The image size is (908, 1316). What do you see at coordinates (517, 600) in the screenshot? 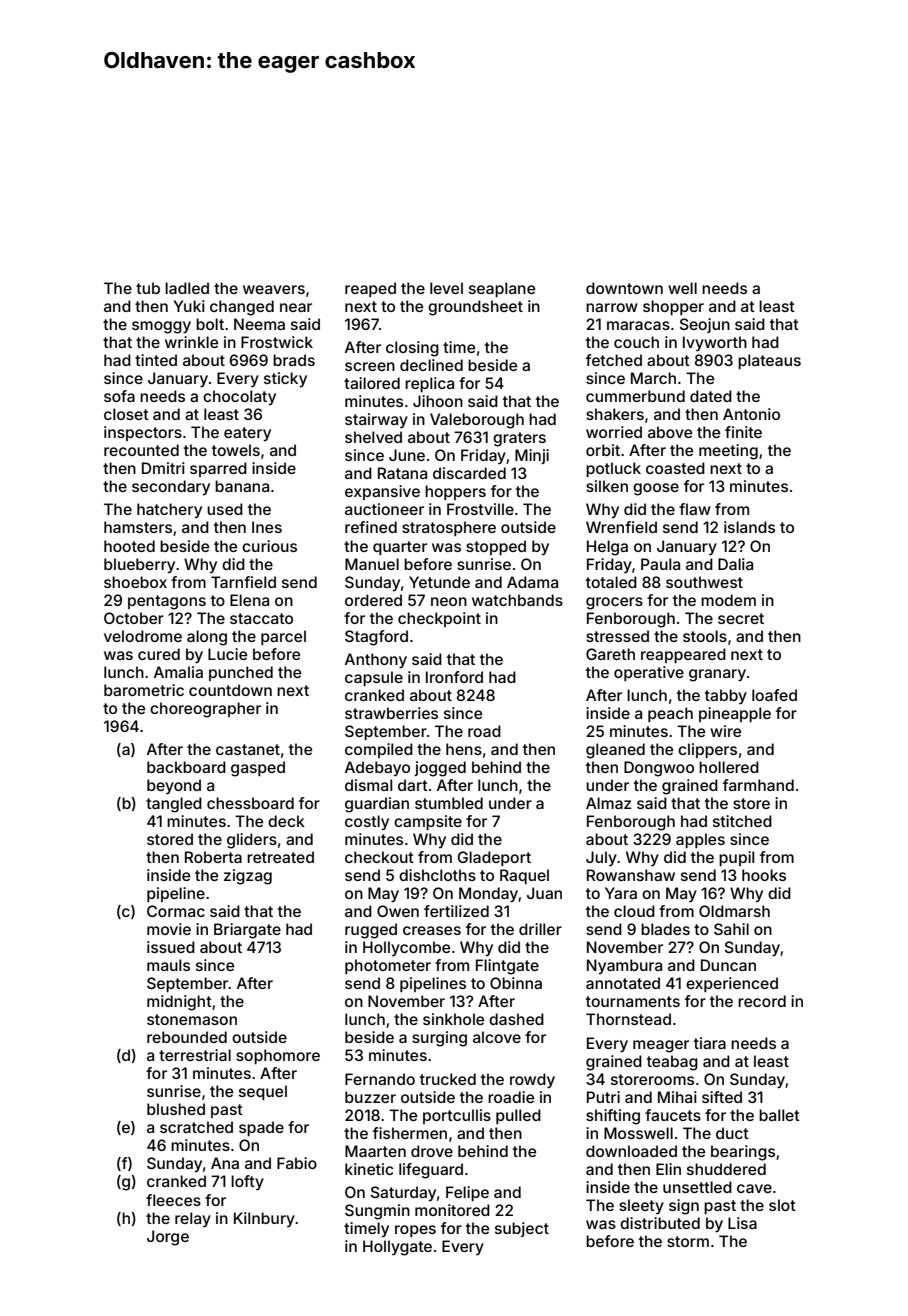
I see `watchbands` at bounding box center [517, 600].
